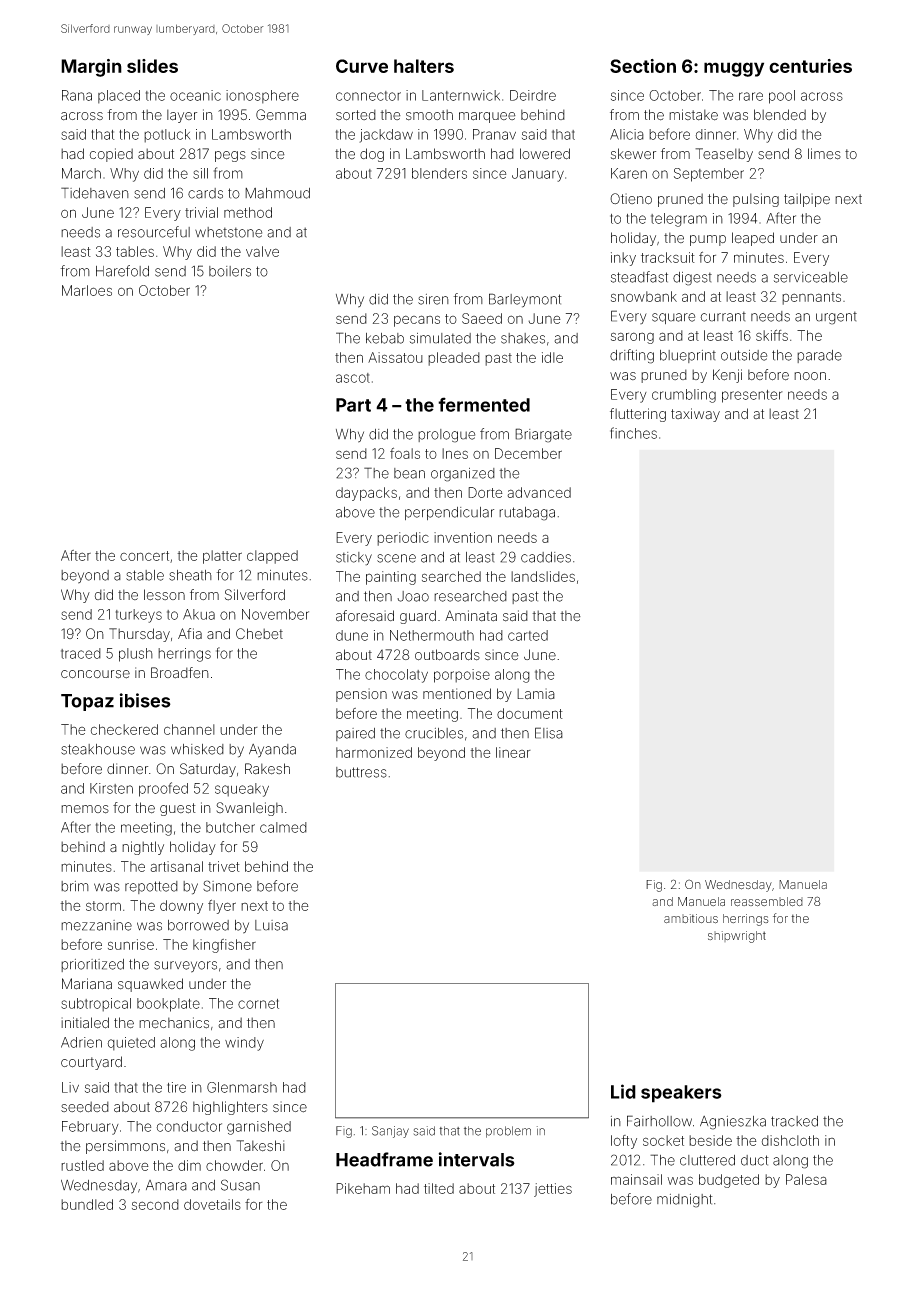  What do you see at coordinates (782, 97) in the screenshot?
I see `pool` at bounding box center [782, 97].
